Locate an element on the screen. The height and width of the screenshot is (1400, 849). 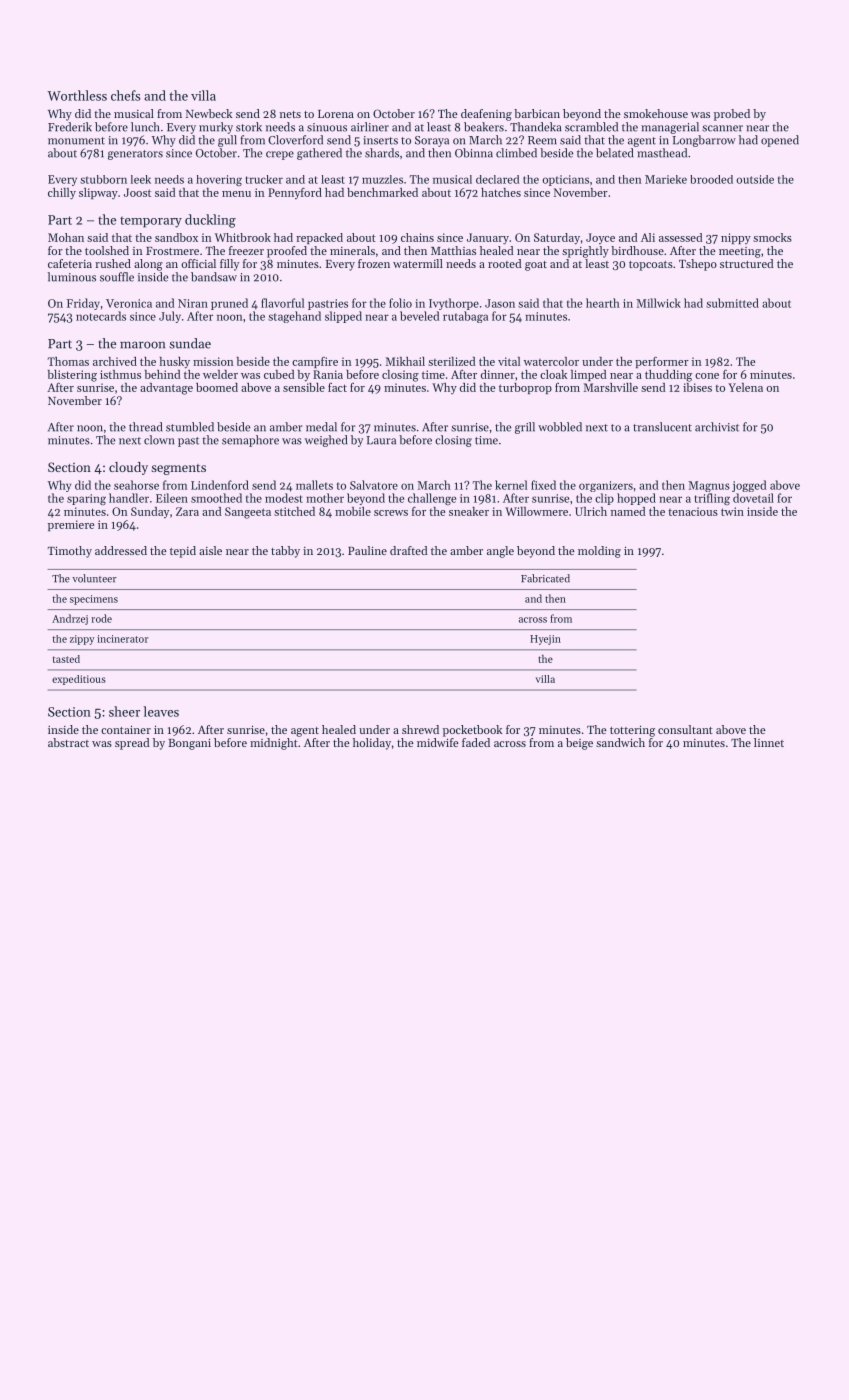
expeditious is located at coordinates (79, 680).
